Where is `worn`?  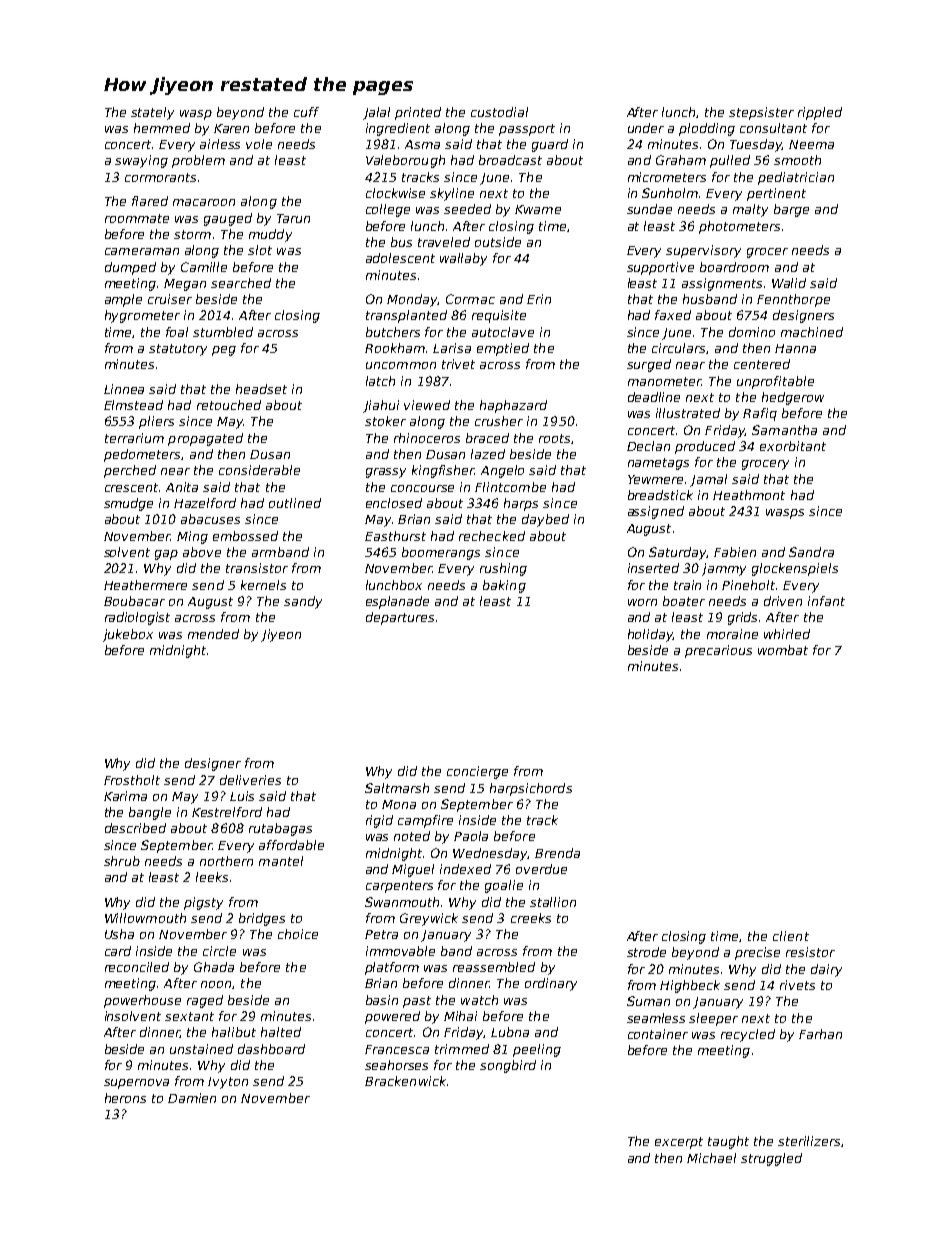 worn is located at coordinates (642, 602).
